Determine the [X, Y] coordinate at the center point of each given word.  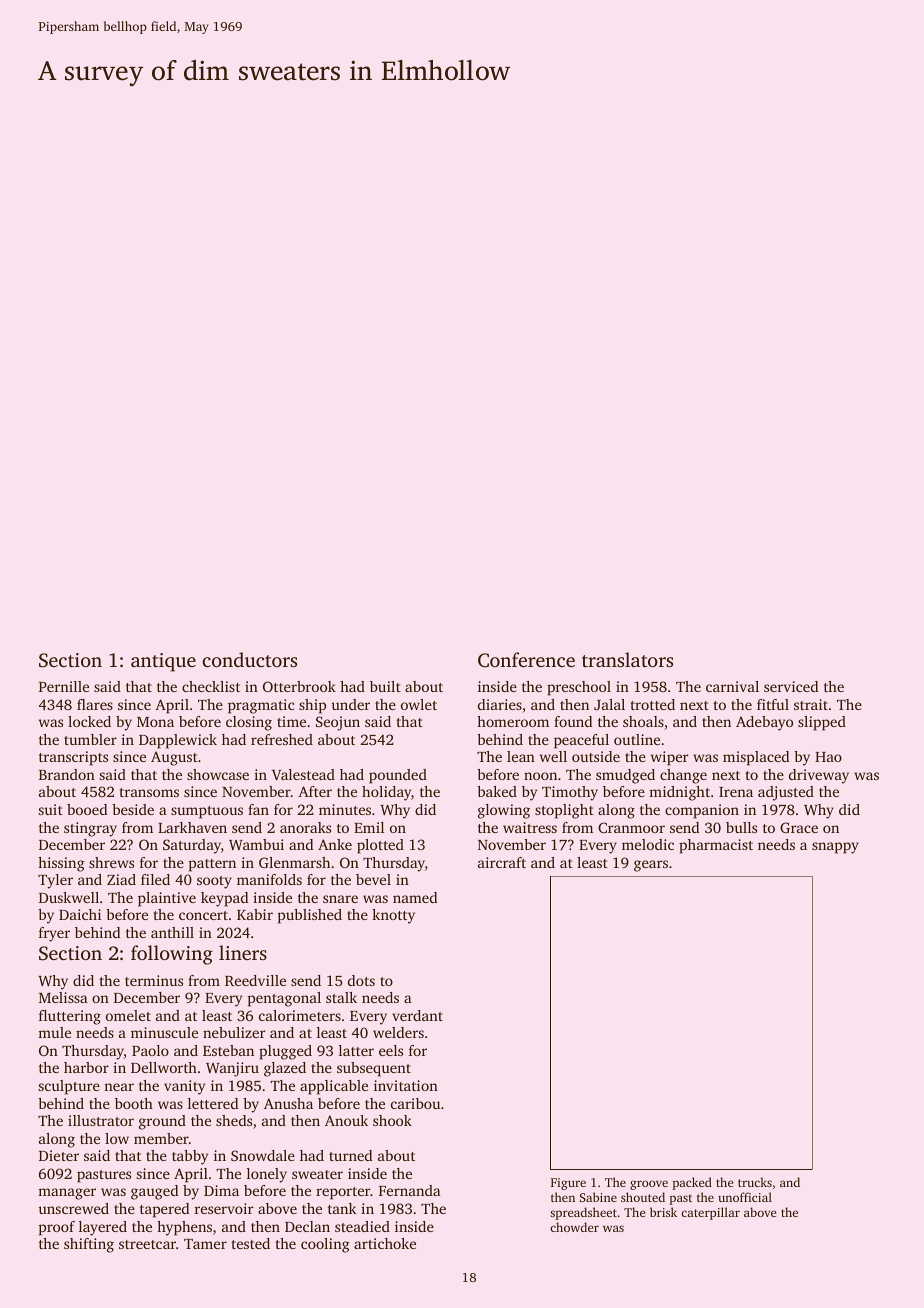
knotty [393, 916]
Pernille [64, 686]
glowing [504, 811]
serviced [791, 686]
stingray [90, 829]
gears [651, 866]
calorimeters [300, 1015]
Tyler [55, 881]
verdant [417, 1015]
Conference [526, 660]
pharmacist [716, 846]
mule [54, 1032]
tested [250, 1243]
